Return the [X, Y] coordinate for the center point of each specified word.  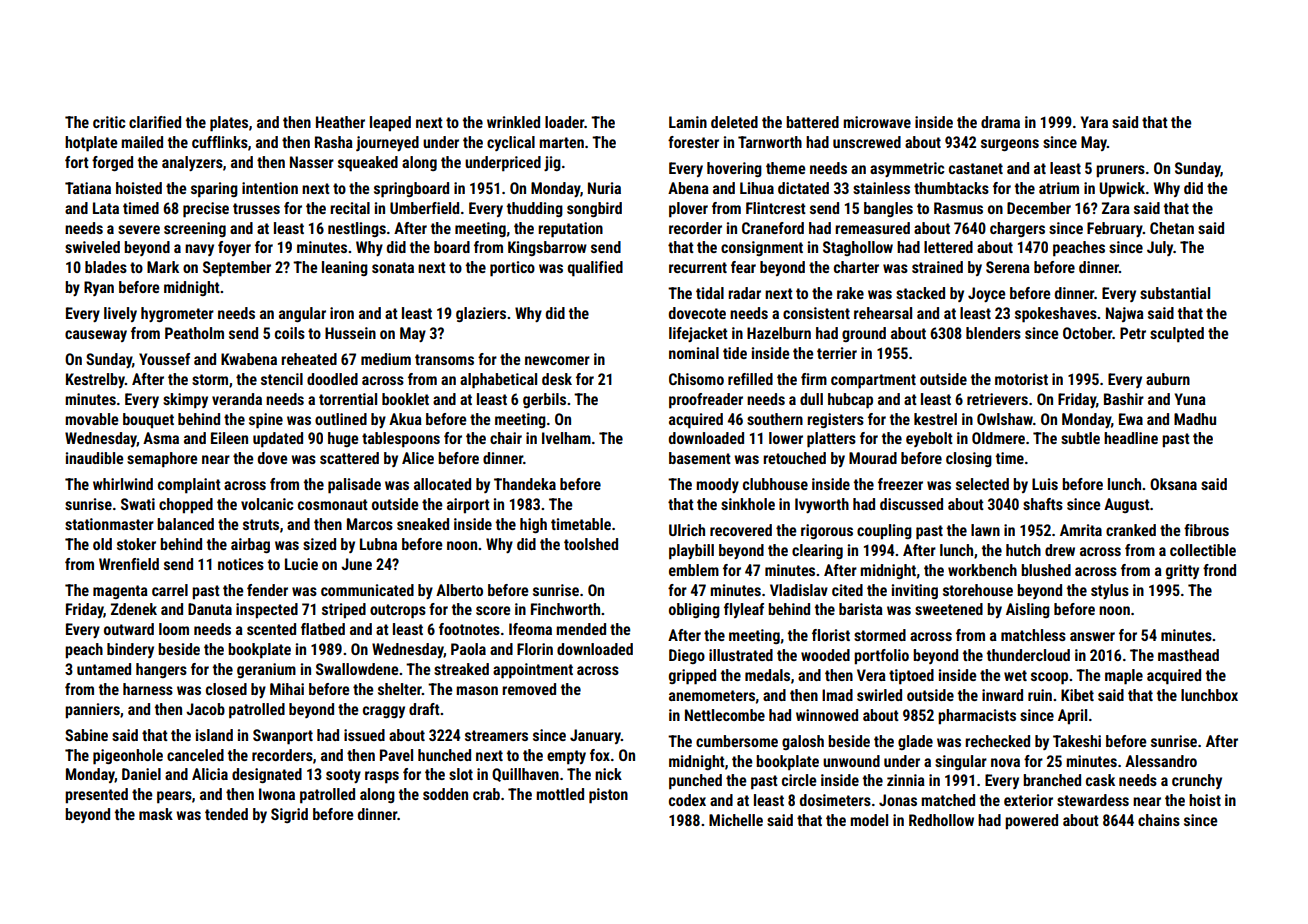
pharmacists [977, 717]
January [595, 736]
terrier [837, 353]
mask [156, 814]
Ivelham [566, 438]
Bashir [1124, 399]
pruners [1120, 171]
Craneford [773, 228]
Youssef [164, 359]
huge [343, 439]
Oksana [1173, 484]
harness [148, 689]
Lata [106, 208]
